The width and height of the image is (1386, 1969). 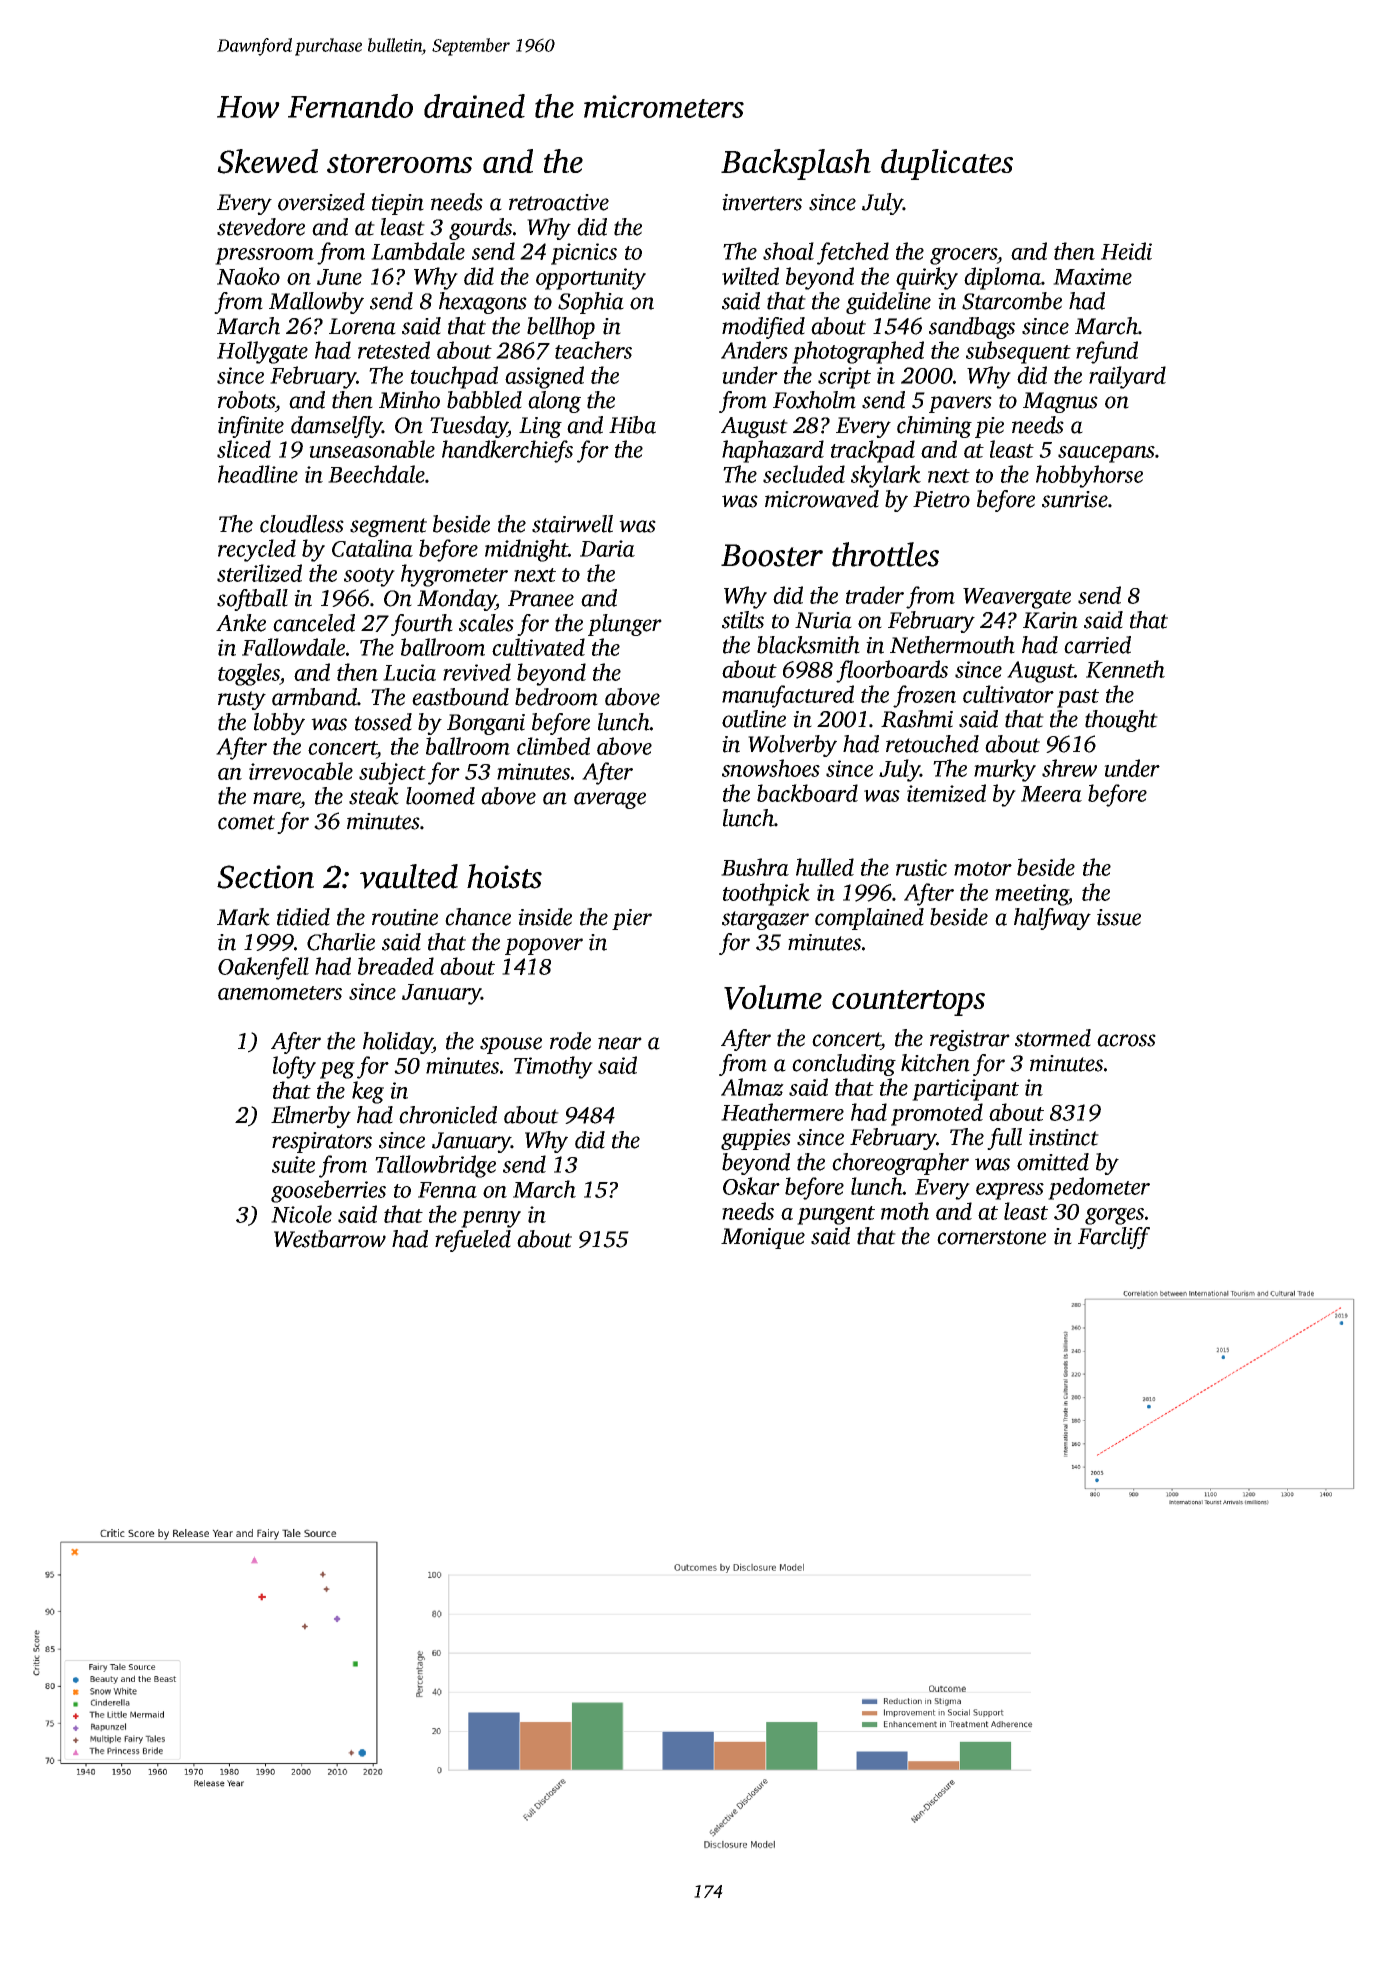 What do you see at coordinates (559, 202) in the image?
I see `retroactive` at bounding box center [559, 202].
